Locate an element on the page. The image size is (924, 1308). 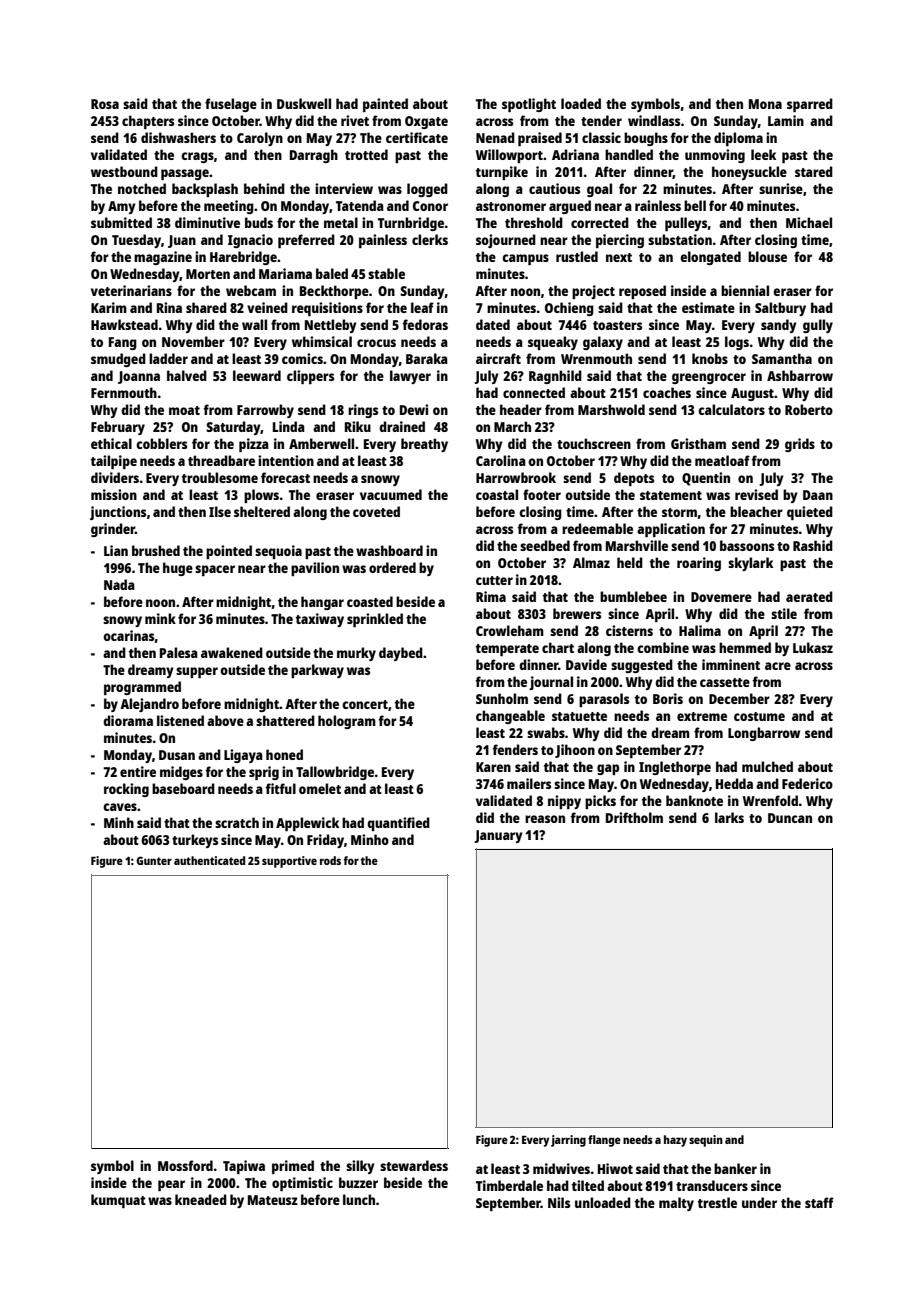
jarring is located at coordinates (568, 1141).
